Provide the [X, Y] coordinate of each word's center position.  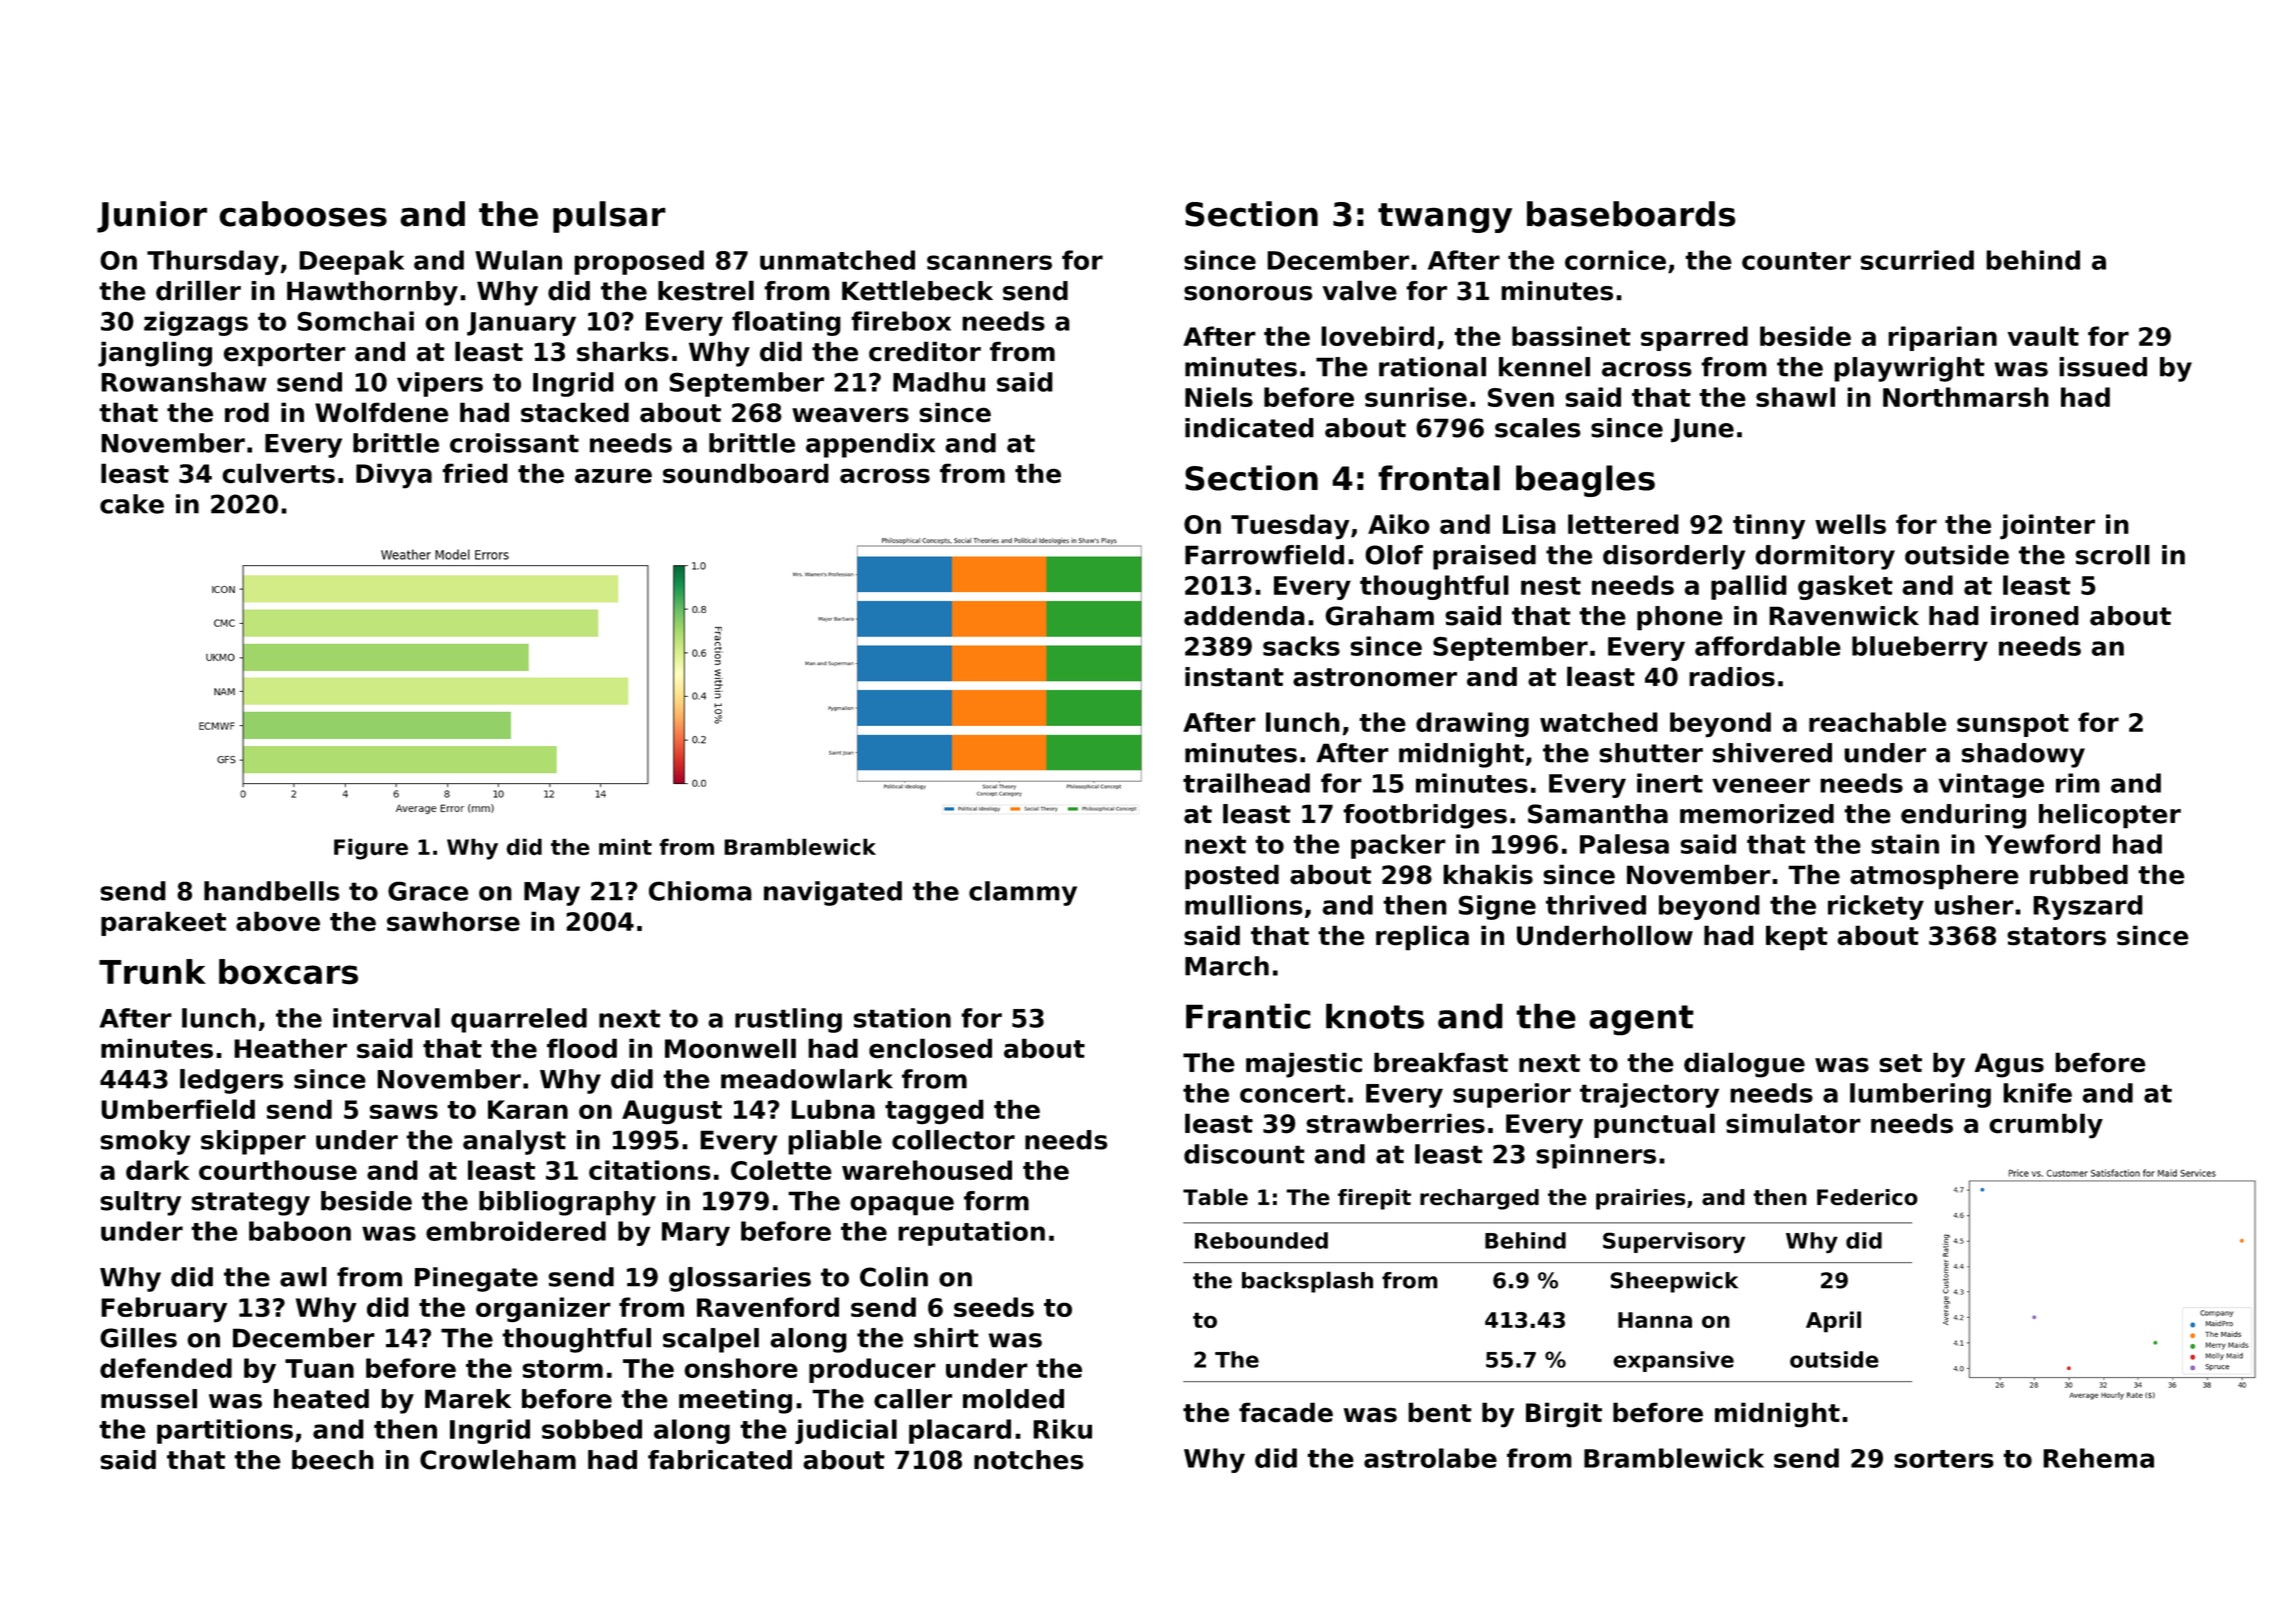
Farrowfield [1264, 555]
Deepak [351, 262]
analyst [514, 1142]
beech [333, 1460]
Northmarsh [1966, 397]
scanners [989, 262]
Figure [371, 849]
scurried [1917, 260]
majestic [1304, 1065]
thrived [1596, 905]
